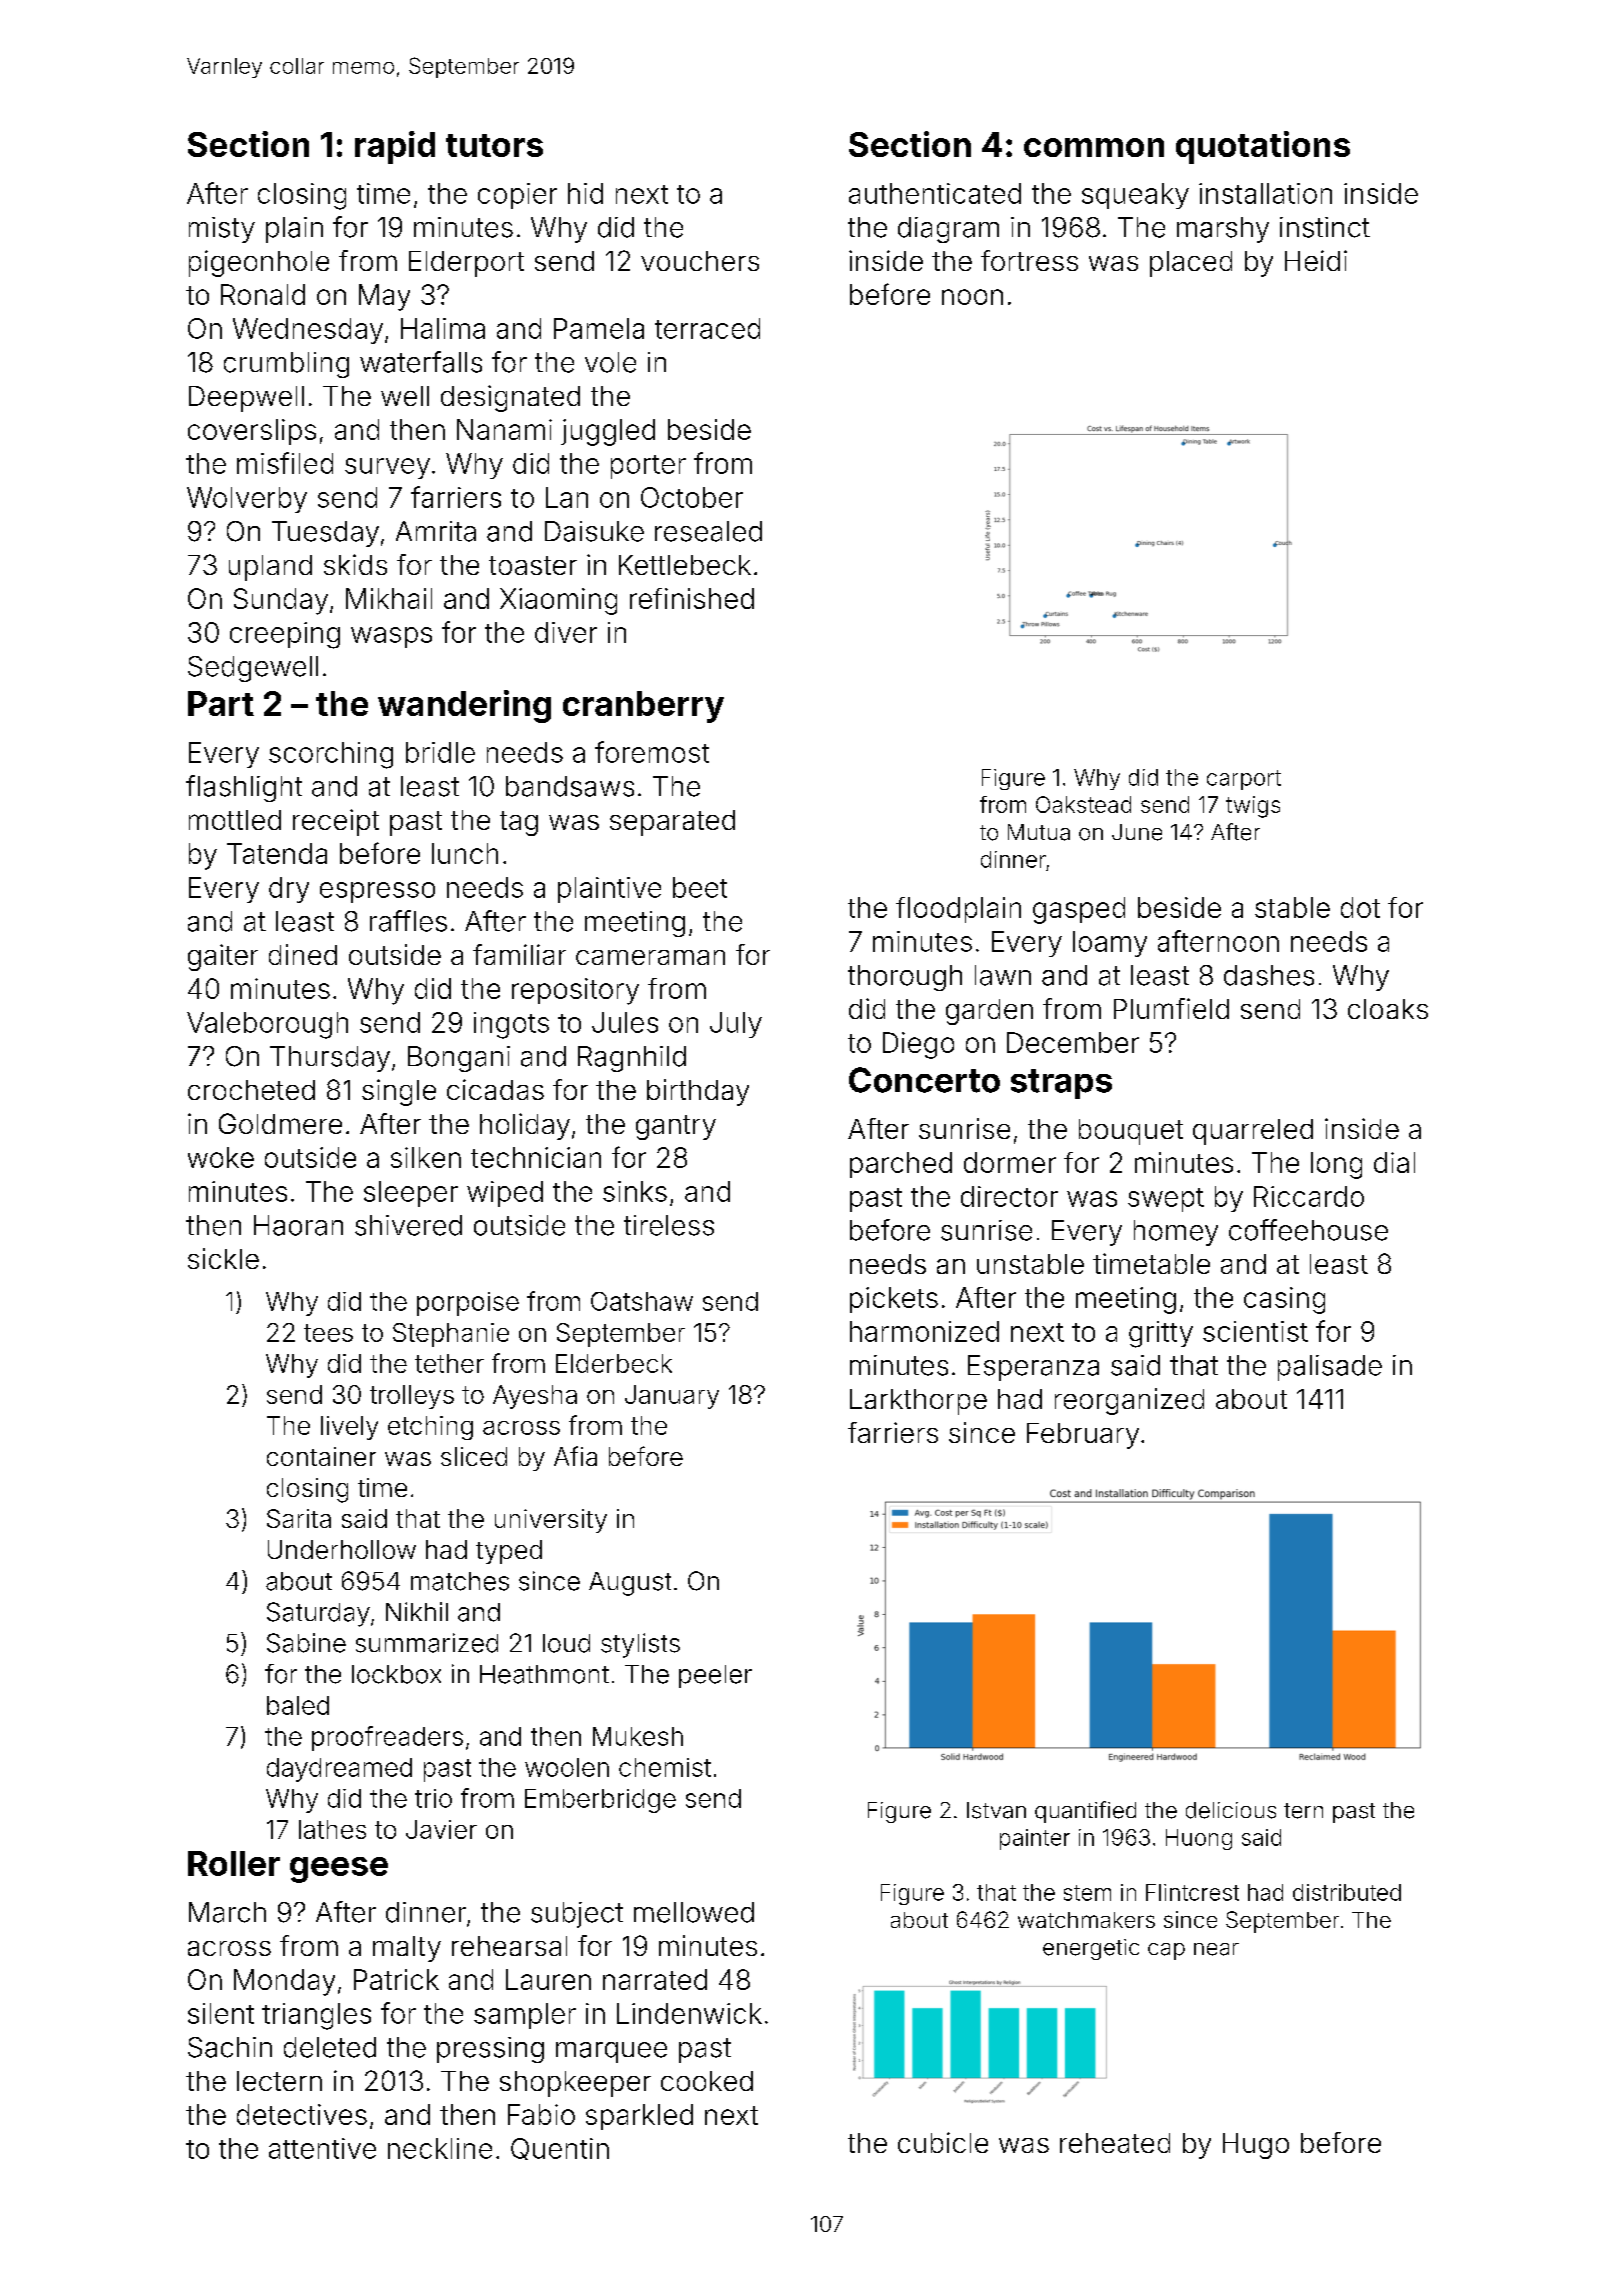 This screenshot has width=1620, height=2292. Describe the element at coordinates (1110, 944) in the screenshot. I see `loamy` at that location.
